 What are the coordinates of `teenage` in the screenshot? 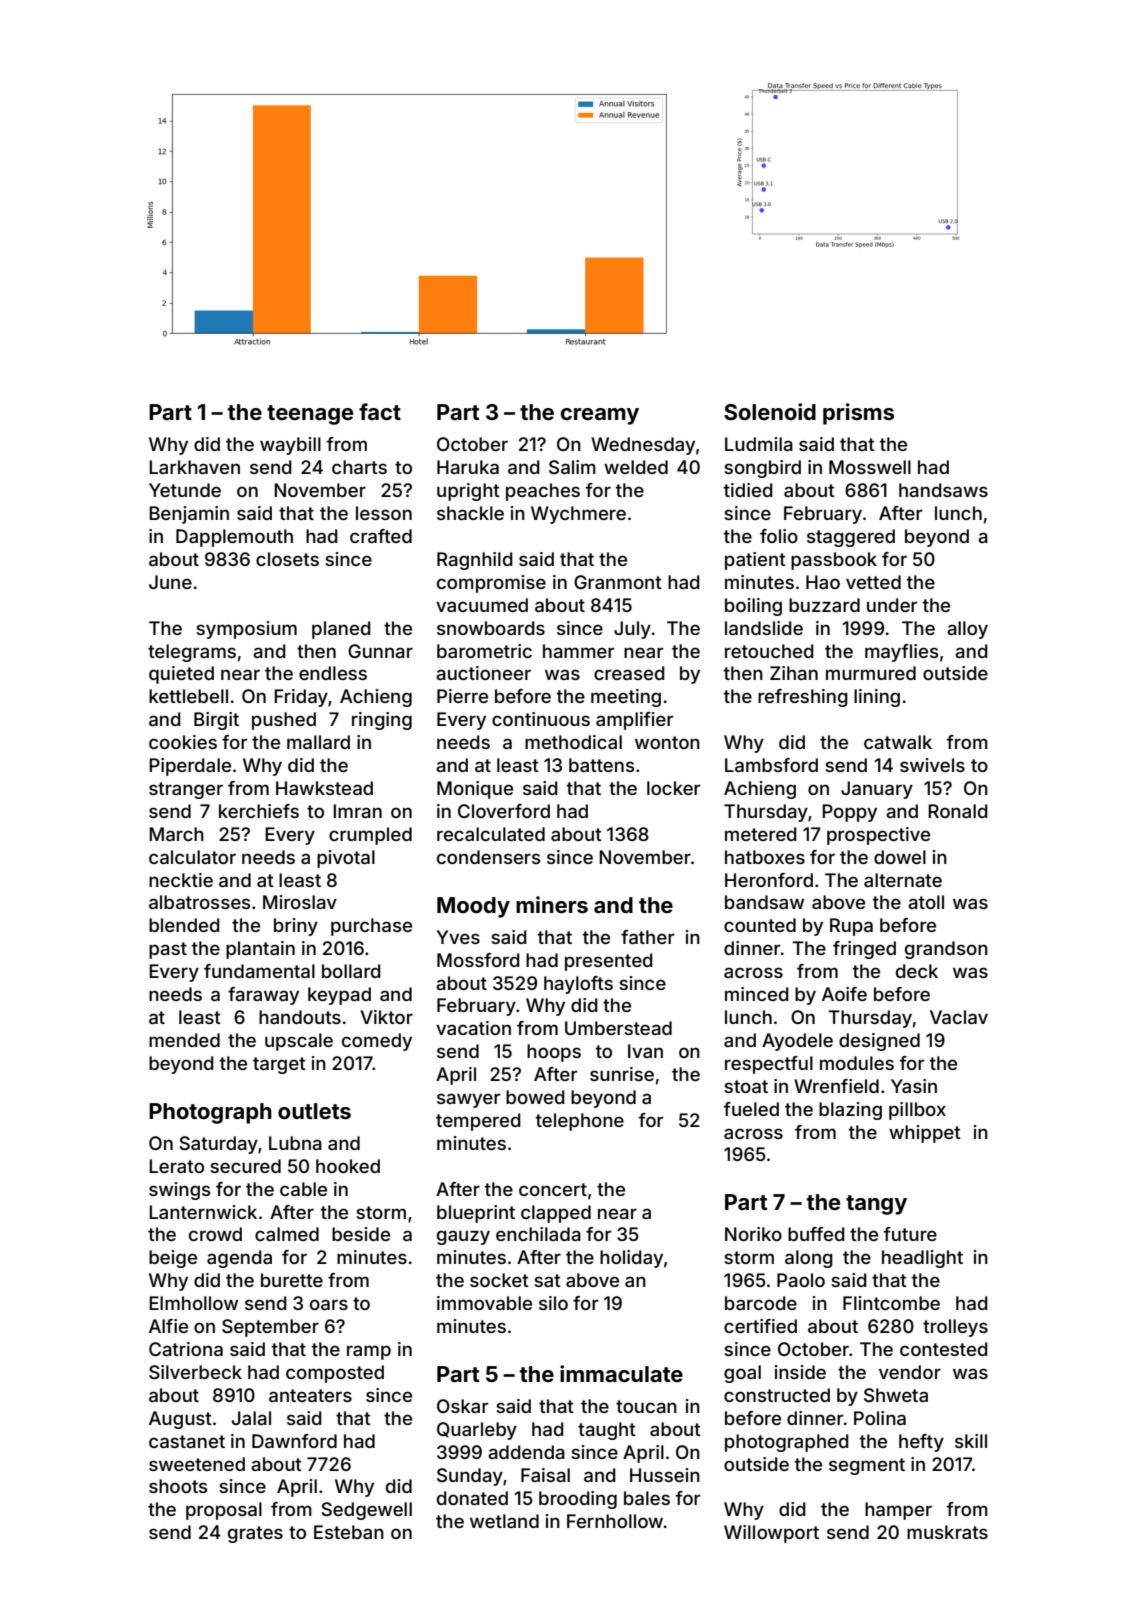 It's located at (310, 415).
